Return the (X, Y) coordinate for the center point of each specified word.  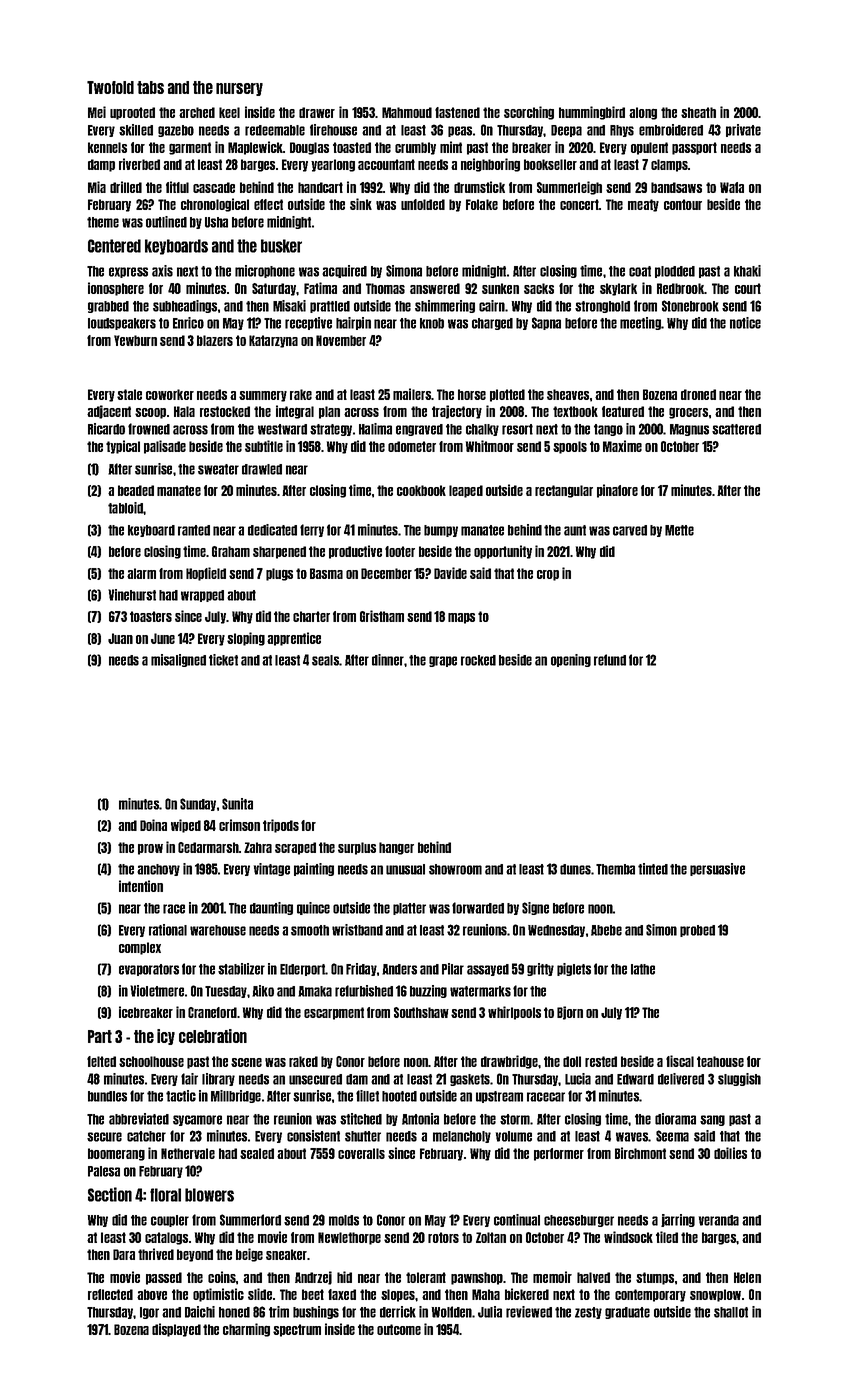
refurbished (364, 991)
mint (451, 147)
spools (570, 447)
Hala (184, 411)
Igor (149, 1313)
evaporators (149, 970)
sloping (246, 639)
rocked (478, 660)
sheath (698, 112)
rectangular (564, 491)
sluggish (739, 1079)
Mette (679, 530)
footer (400, 551)
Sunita (237, 804)
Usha (216, 222)
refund (610, 660)
